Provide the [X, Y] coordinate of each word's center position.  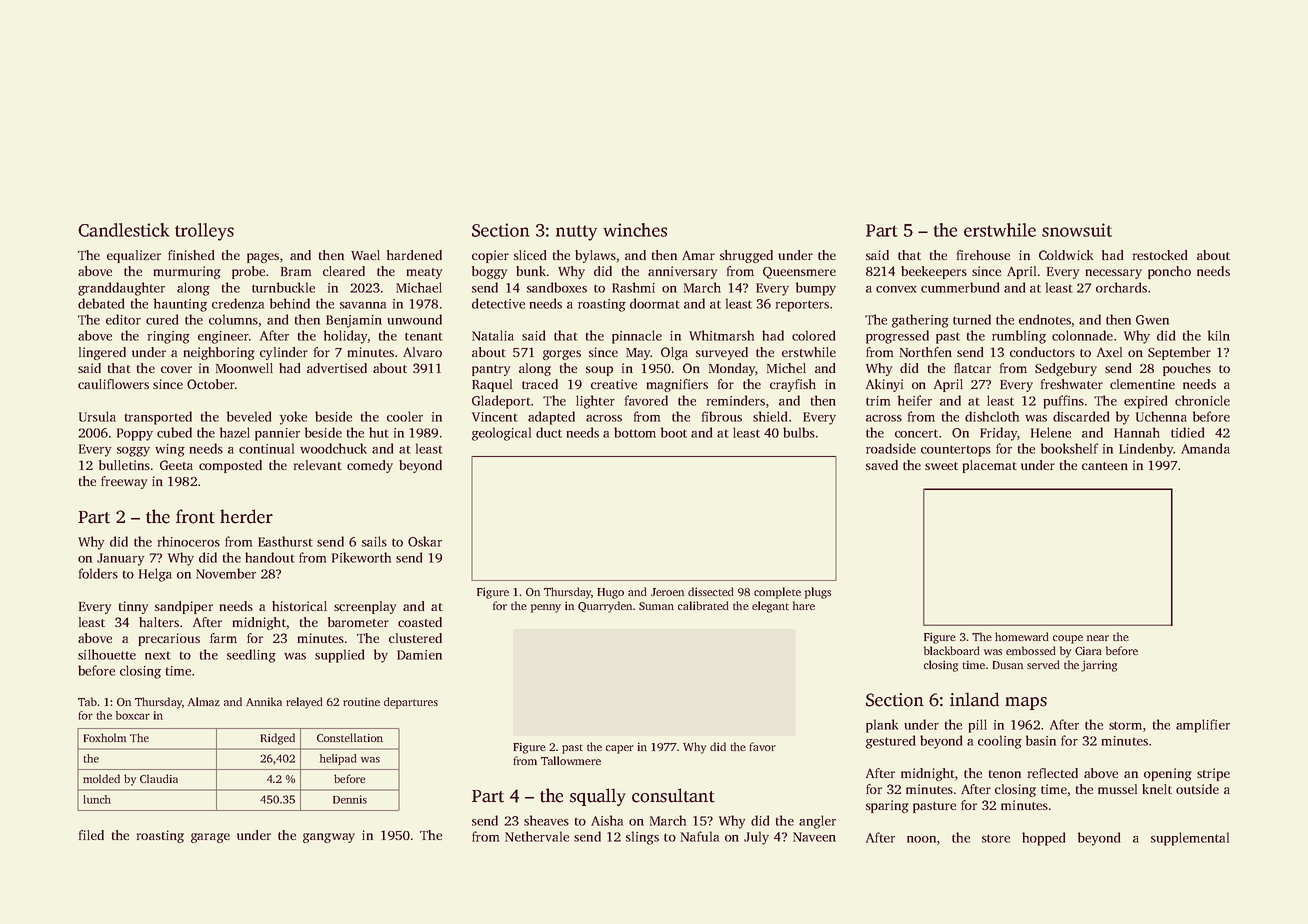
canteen [1105, 466]
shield [770, 416]
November [226, 573]
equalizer [134, 256]
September [1179, 353]
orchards [1121, 287]
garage [210, 838]
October [211, 384]
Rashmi [633, 287]
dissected [711, 591]
